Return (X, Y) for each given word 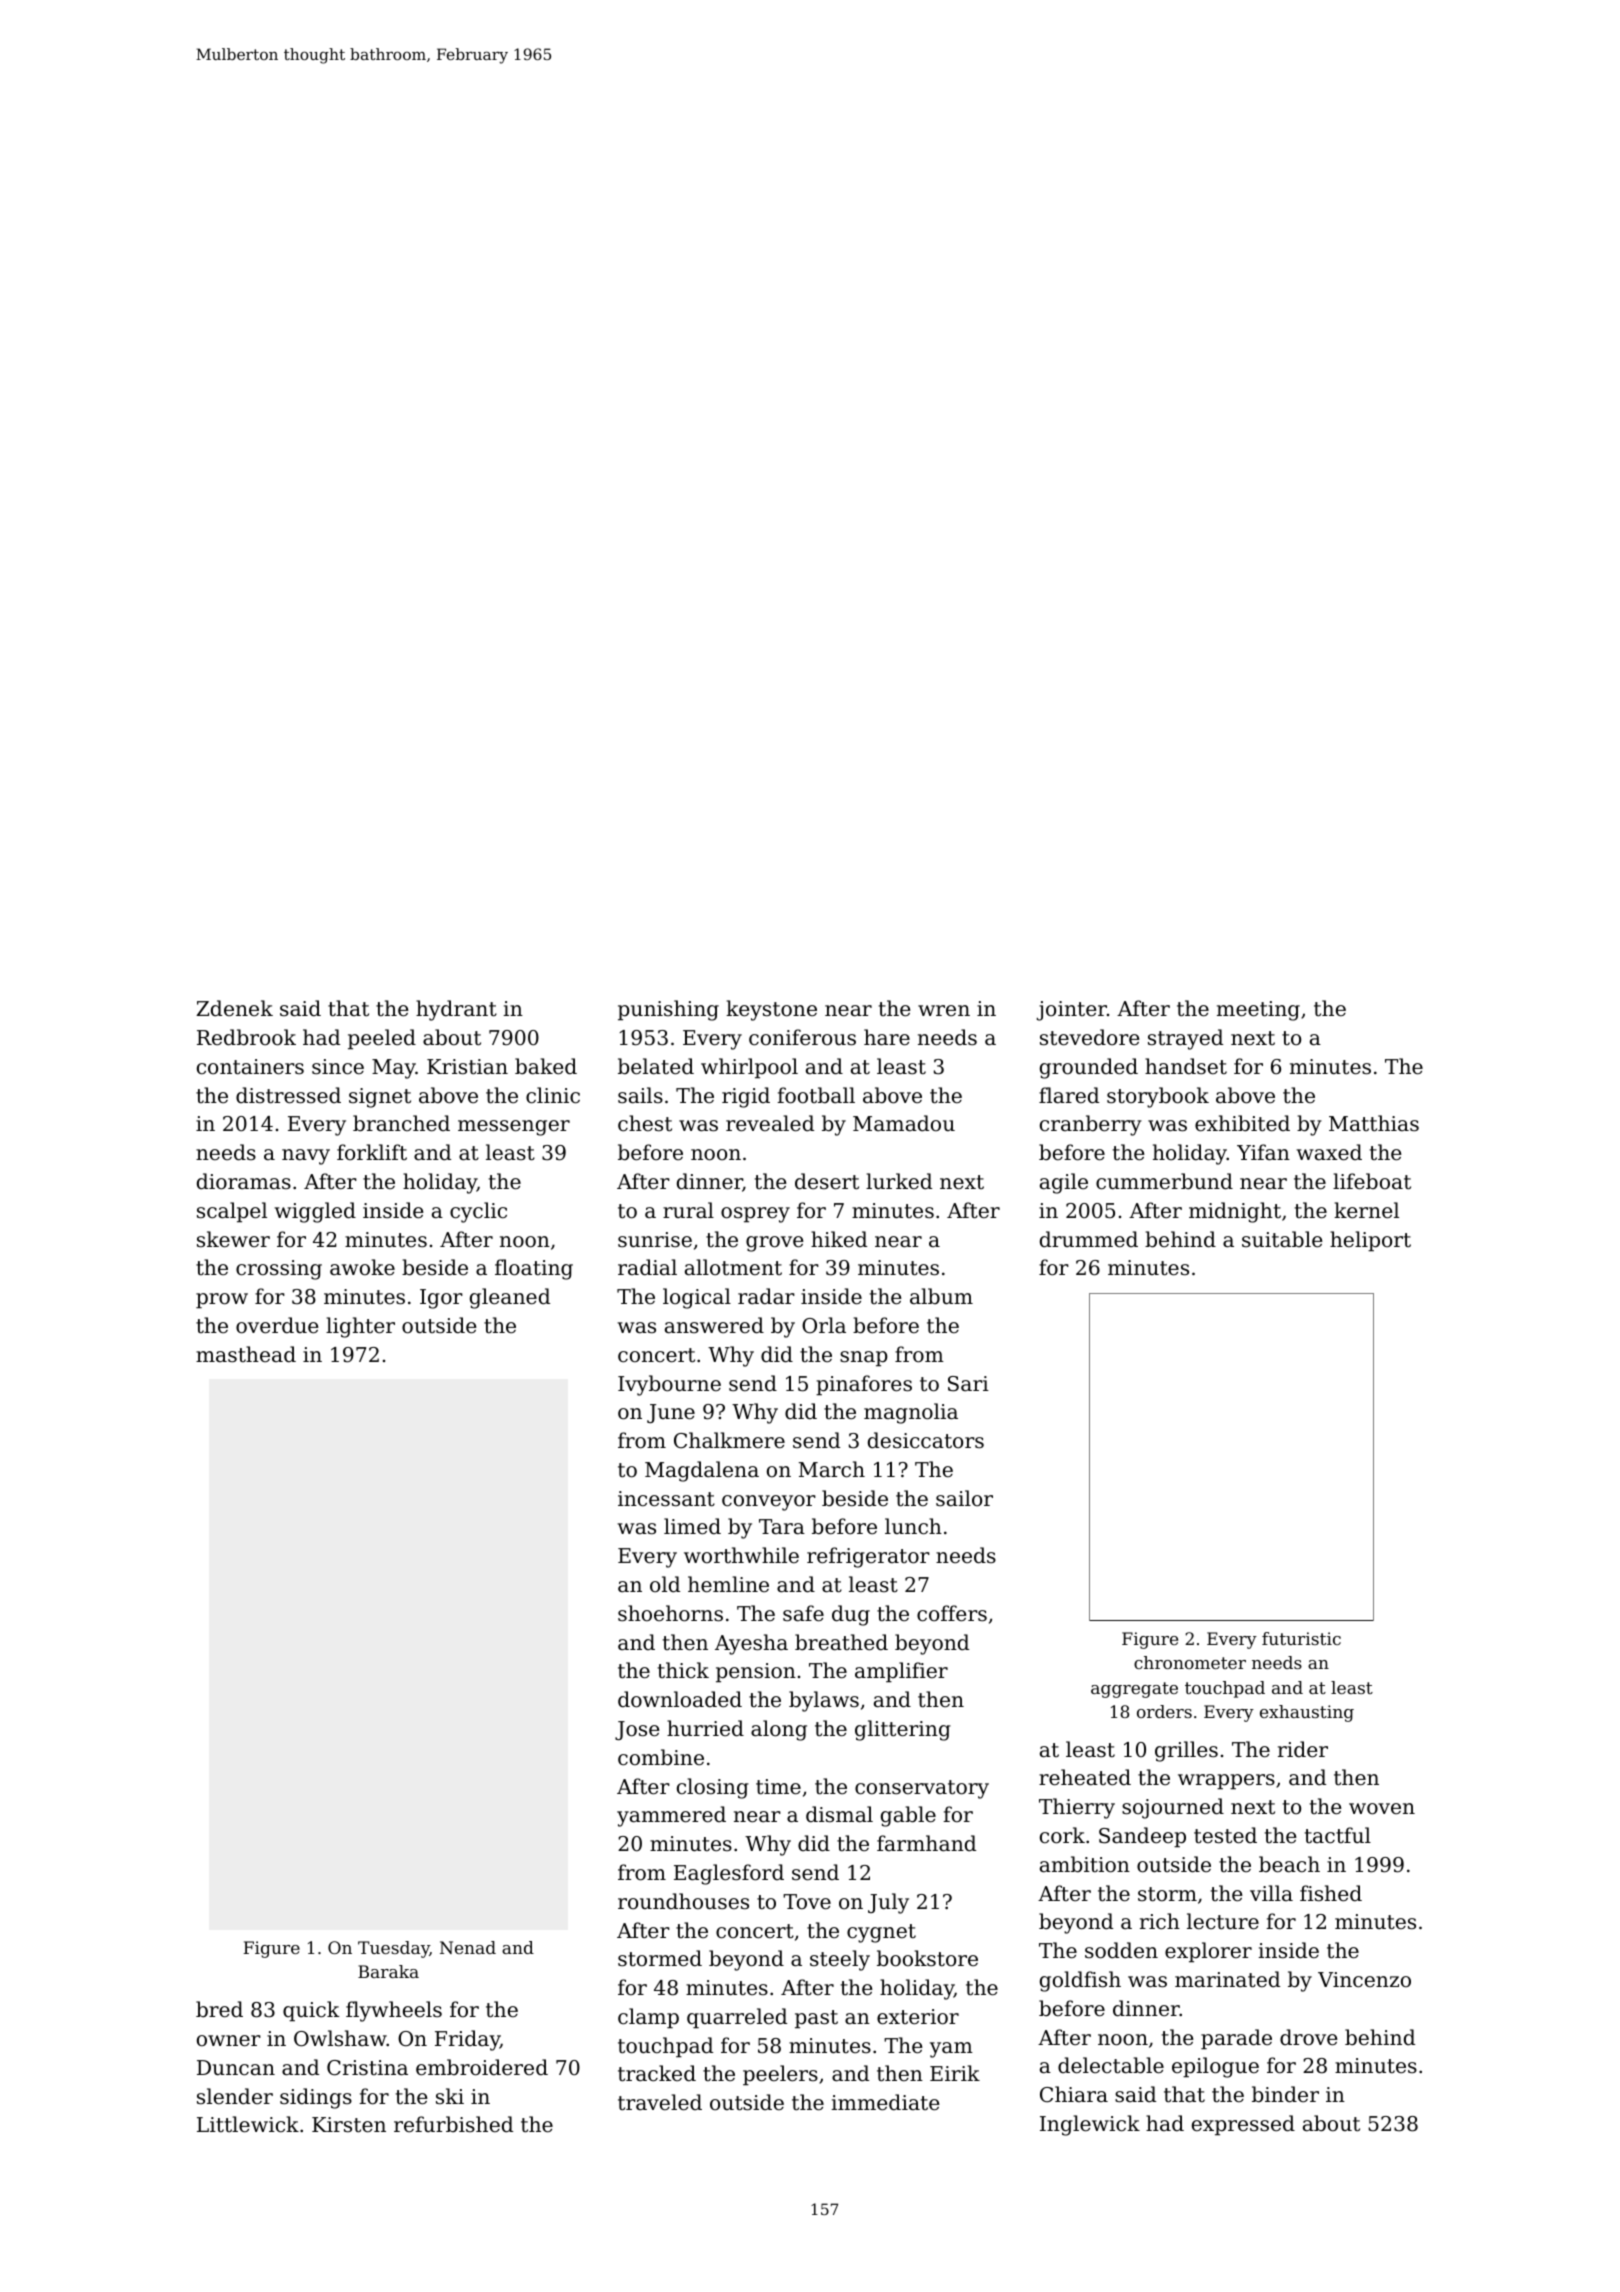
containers (250, 1067)
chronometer (1190, 1662)
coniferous (802, 1037)
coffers (952, 1613)
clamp (648, 2018)
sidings (316, 2098)
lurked (899, 1181)
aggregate (1134, 1690)
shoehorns (670, 1613)
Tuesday (394, 1949)
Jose (637, 1730)
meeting (1258, 1011)
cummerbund (1164, 1181)
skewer (233, 1239)
